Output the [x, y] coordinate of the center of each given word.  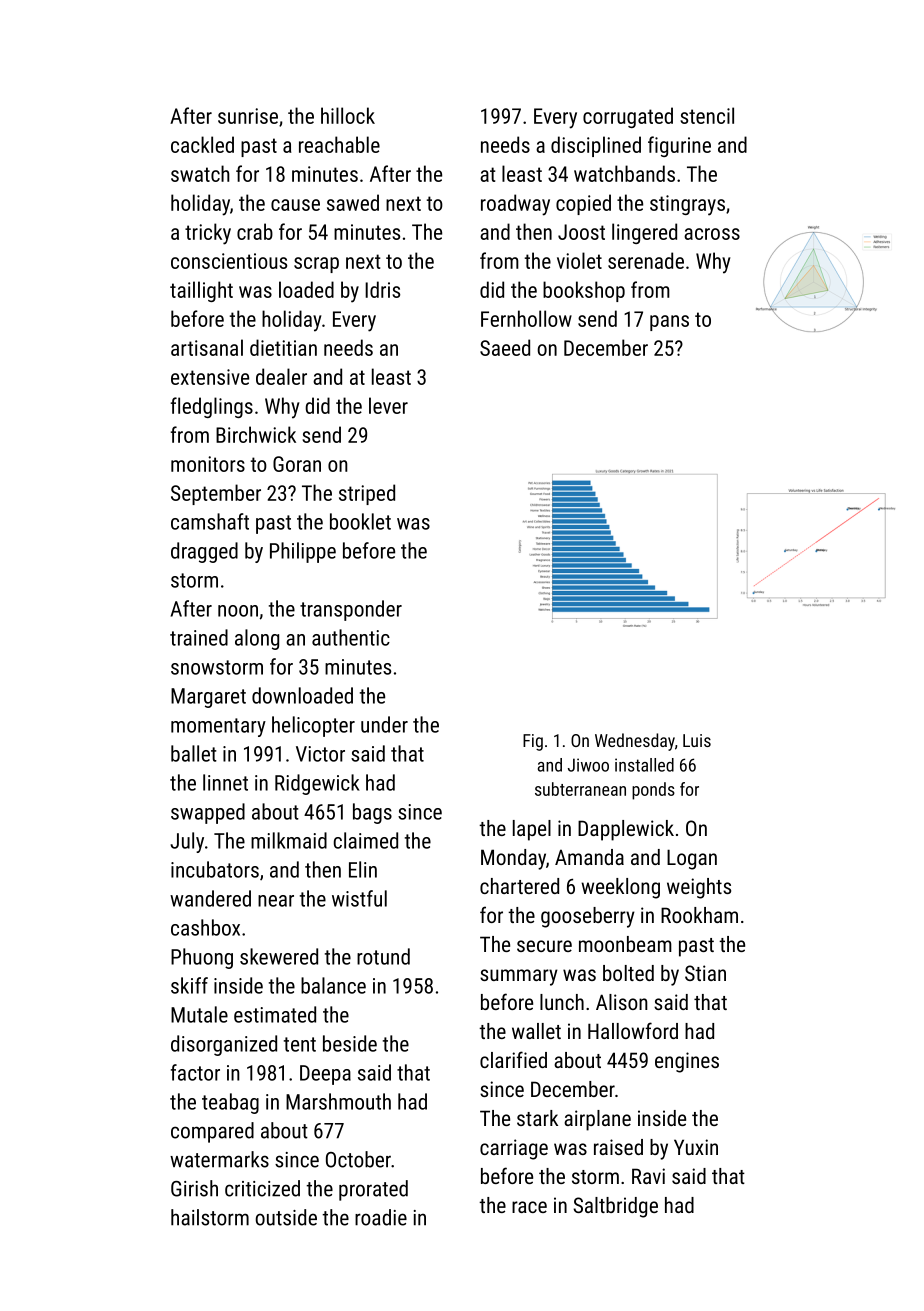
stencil [707, 115]
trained [199, 637]
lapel [532, 830]
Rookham [699, 915]
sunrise [248, 116]
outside [286, 1217]
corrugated [628, 117]
